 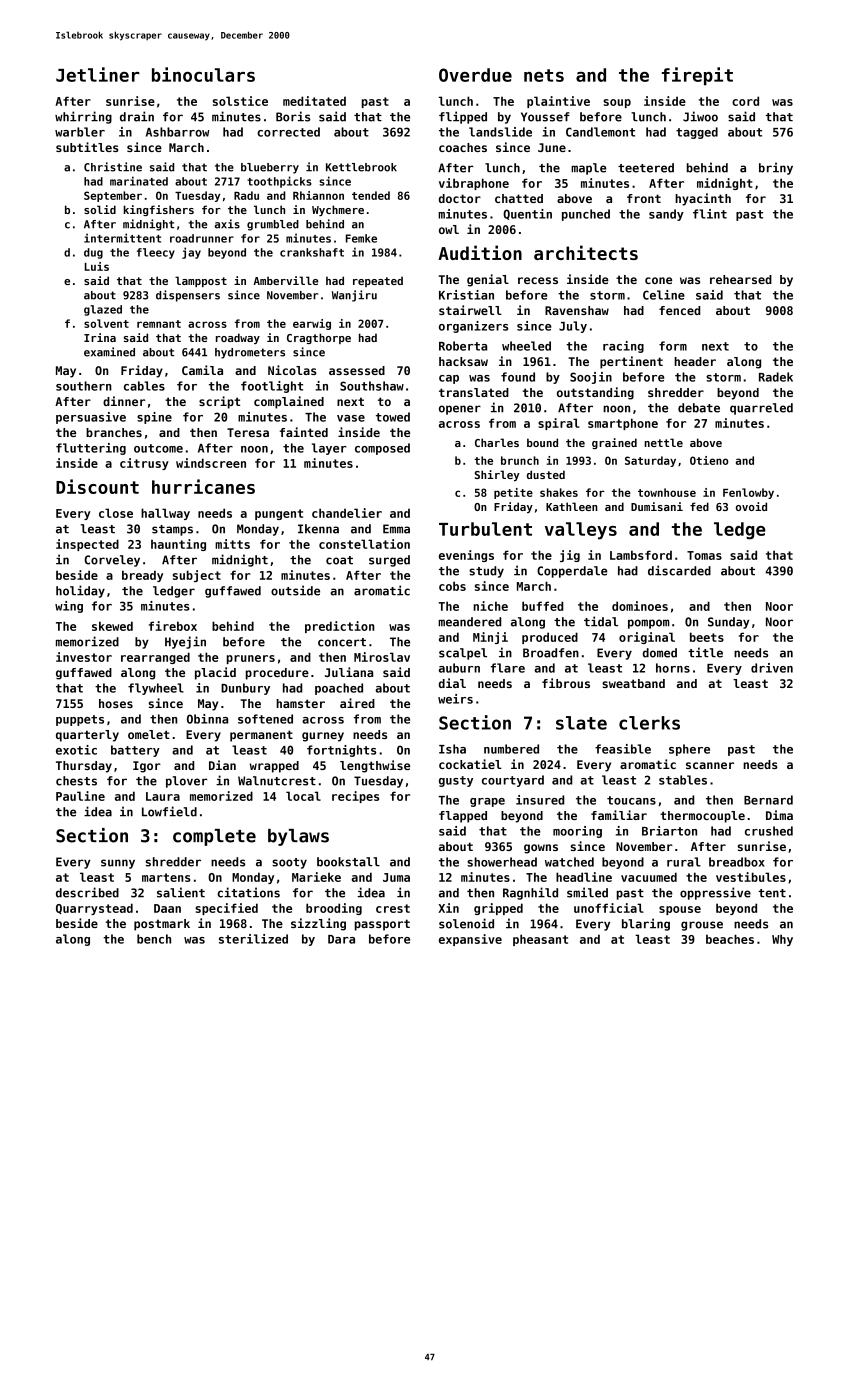 I want to click on organizers, so click(x=473, y=327).
